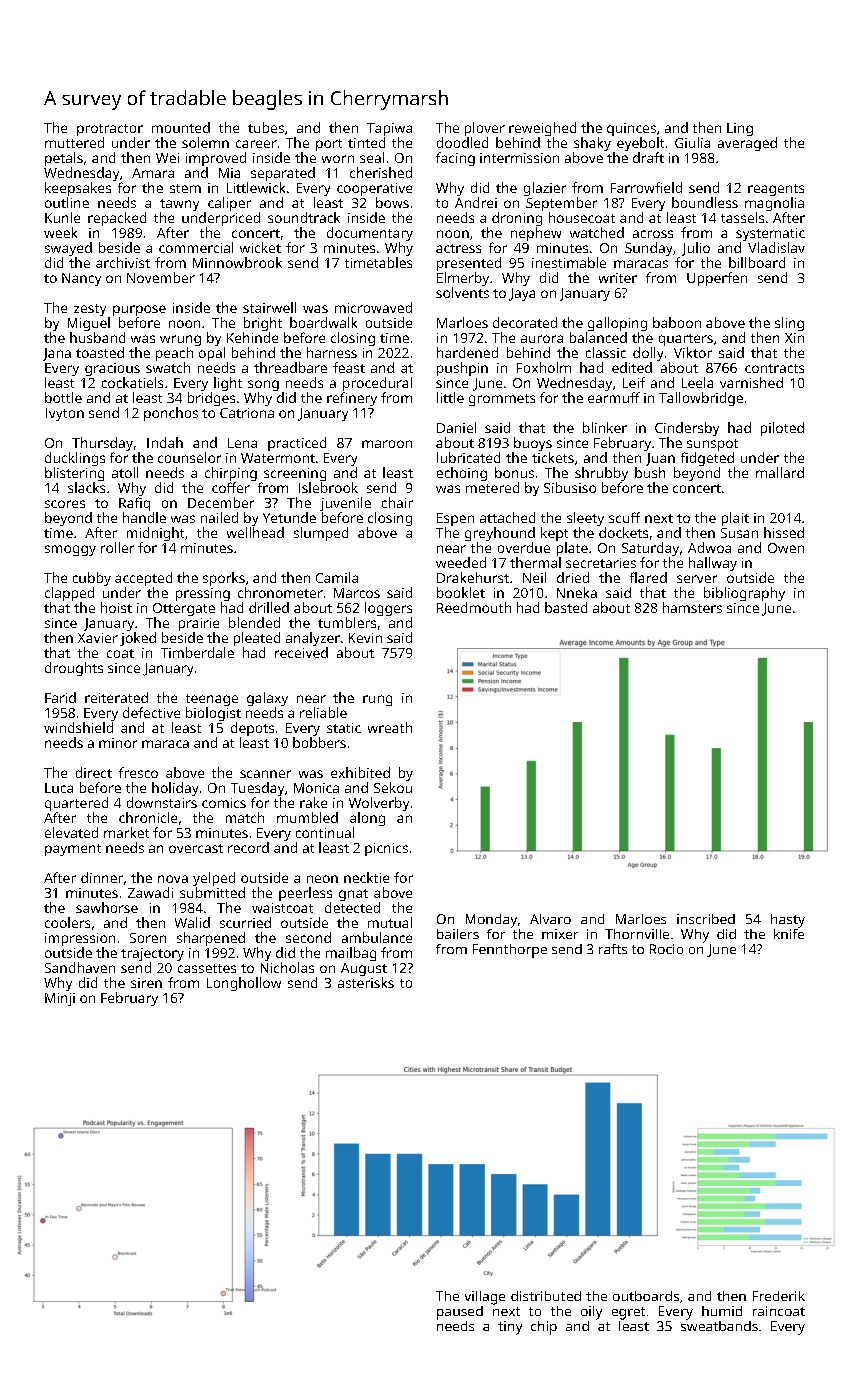  What do you see at coordinates (460, 1313) in the screenshot?
I see `paused` at bounding box center [460, 1313].
